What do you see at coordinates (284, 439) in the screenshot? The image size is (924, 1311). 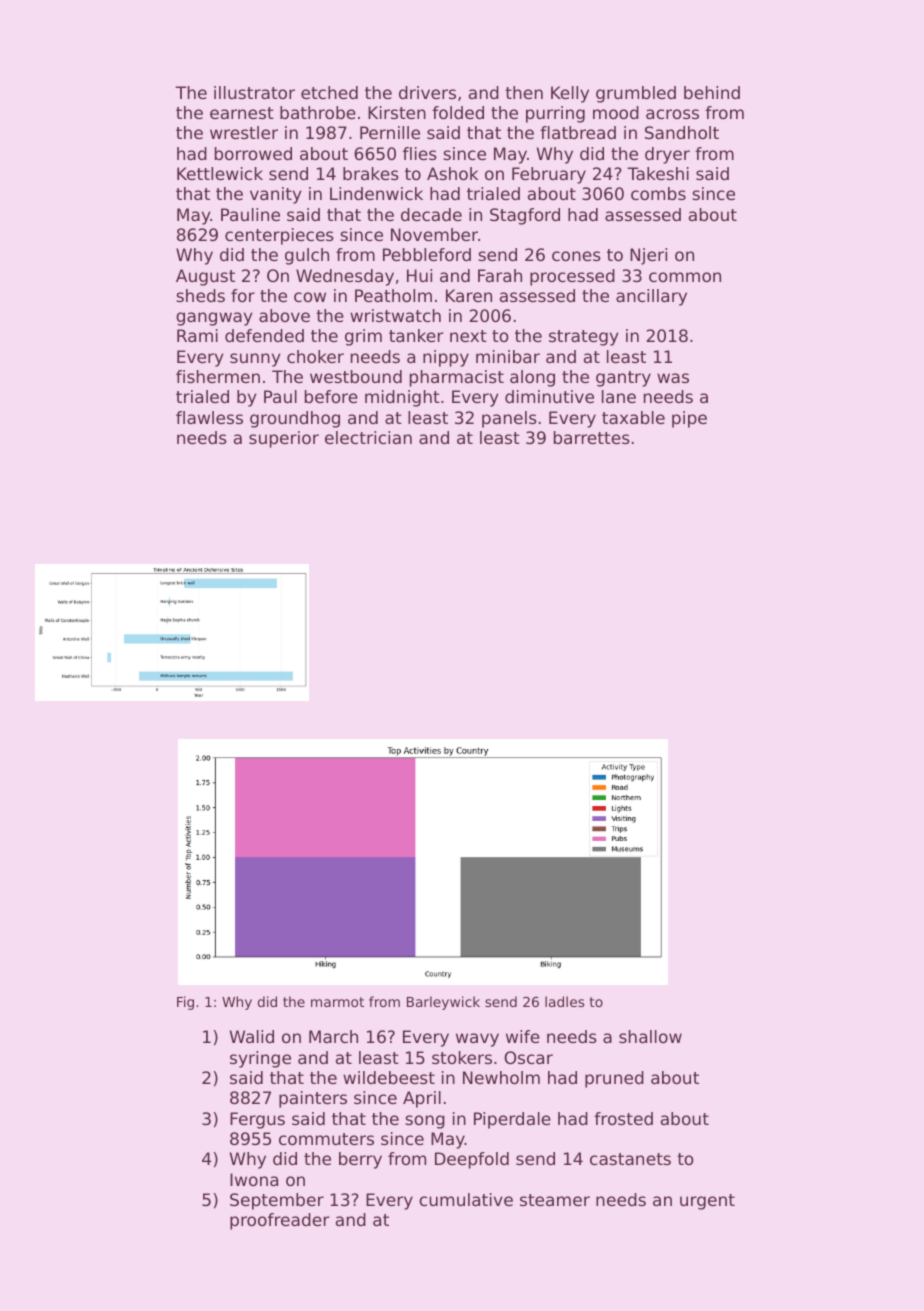 I see `superior` at bounding box center [284, 439].
